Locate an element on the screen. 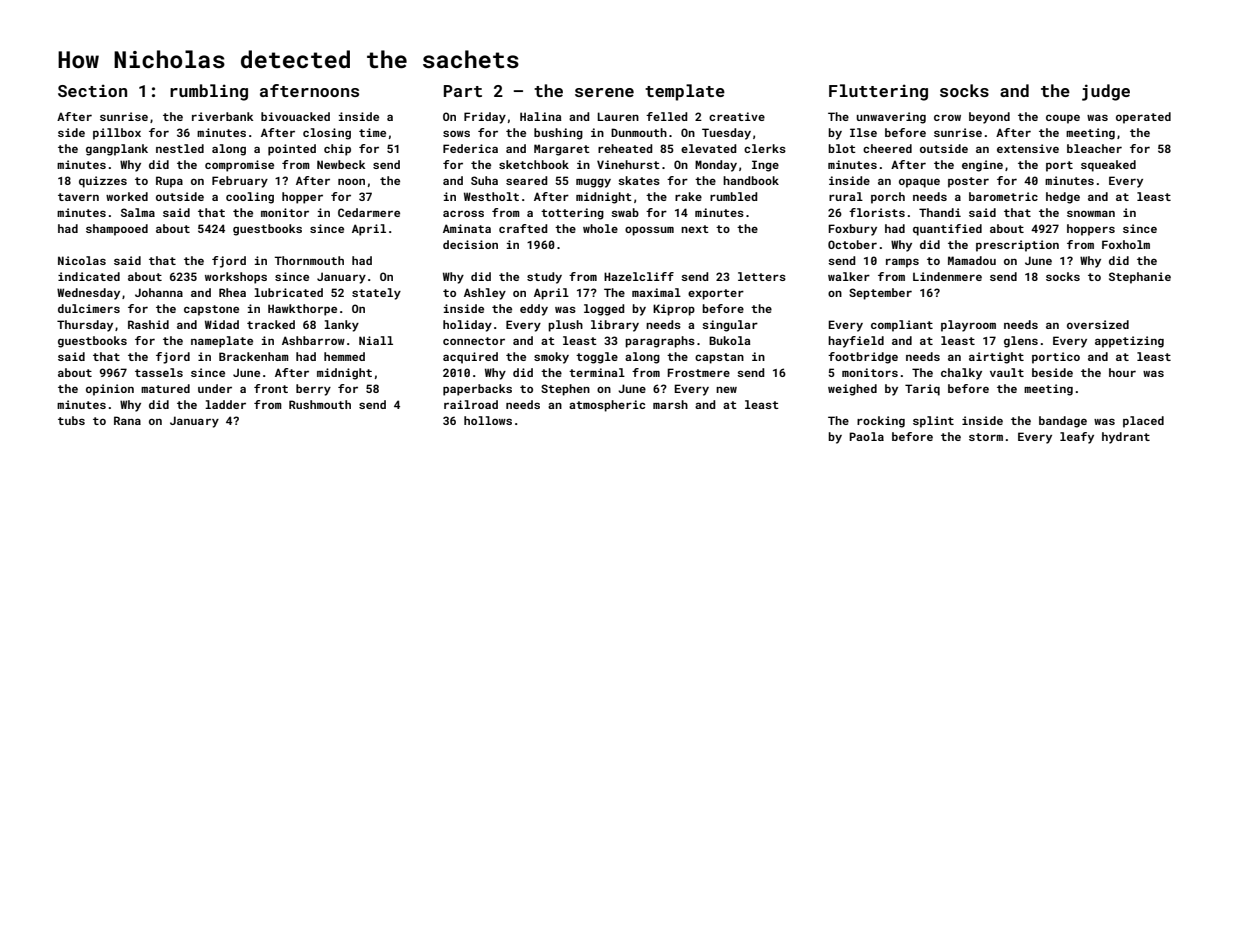  hydrant is located at coordinates (1126, 438).
